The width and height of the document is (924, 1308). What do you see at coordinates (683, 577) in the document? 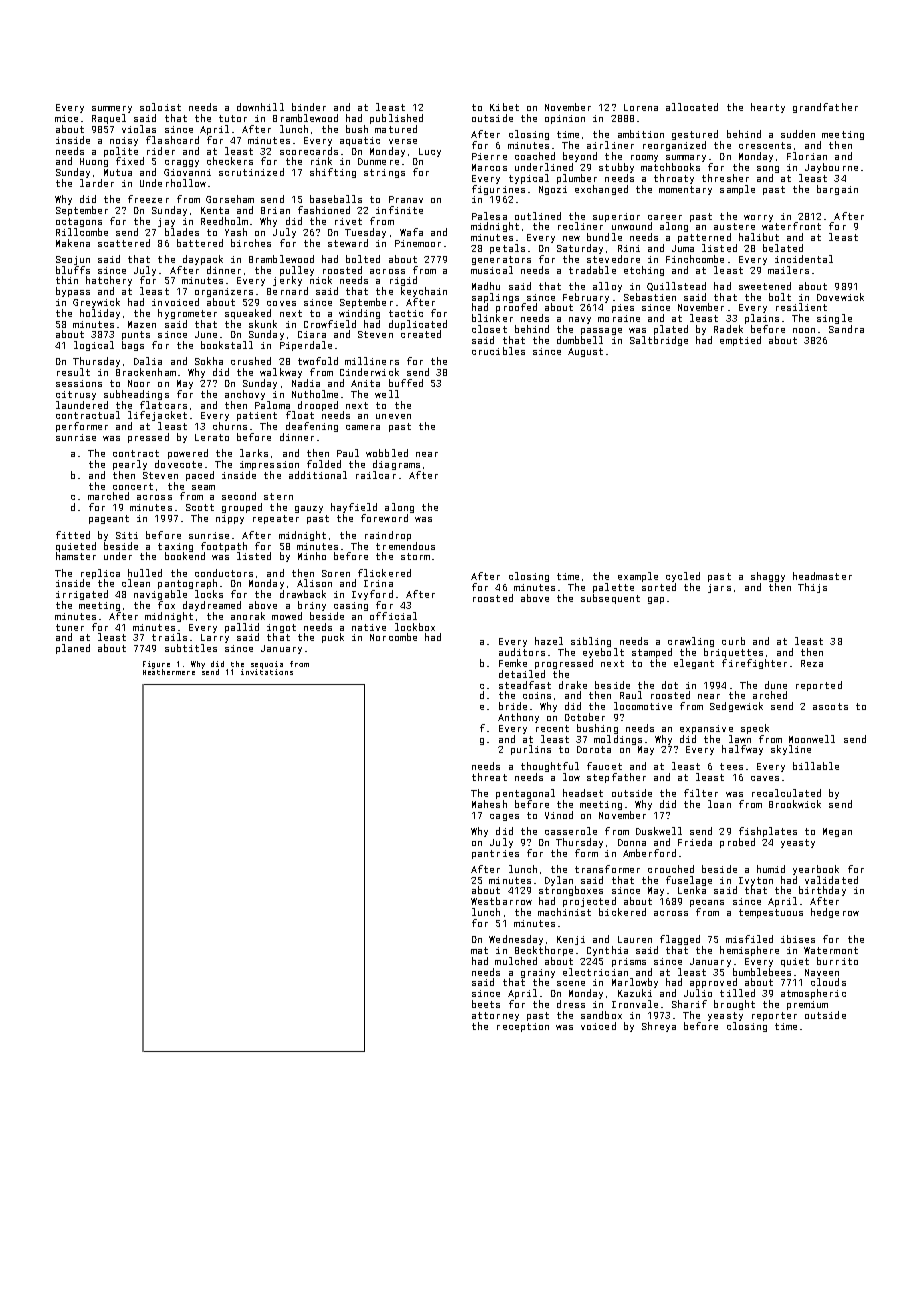
I see `cycled` at bounding box center [683, 577].
